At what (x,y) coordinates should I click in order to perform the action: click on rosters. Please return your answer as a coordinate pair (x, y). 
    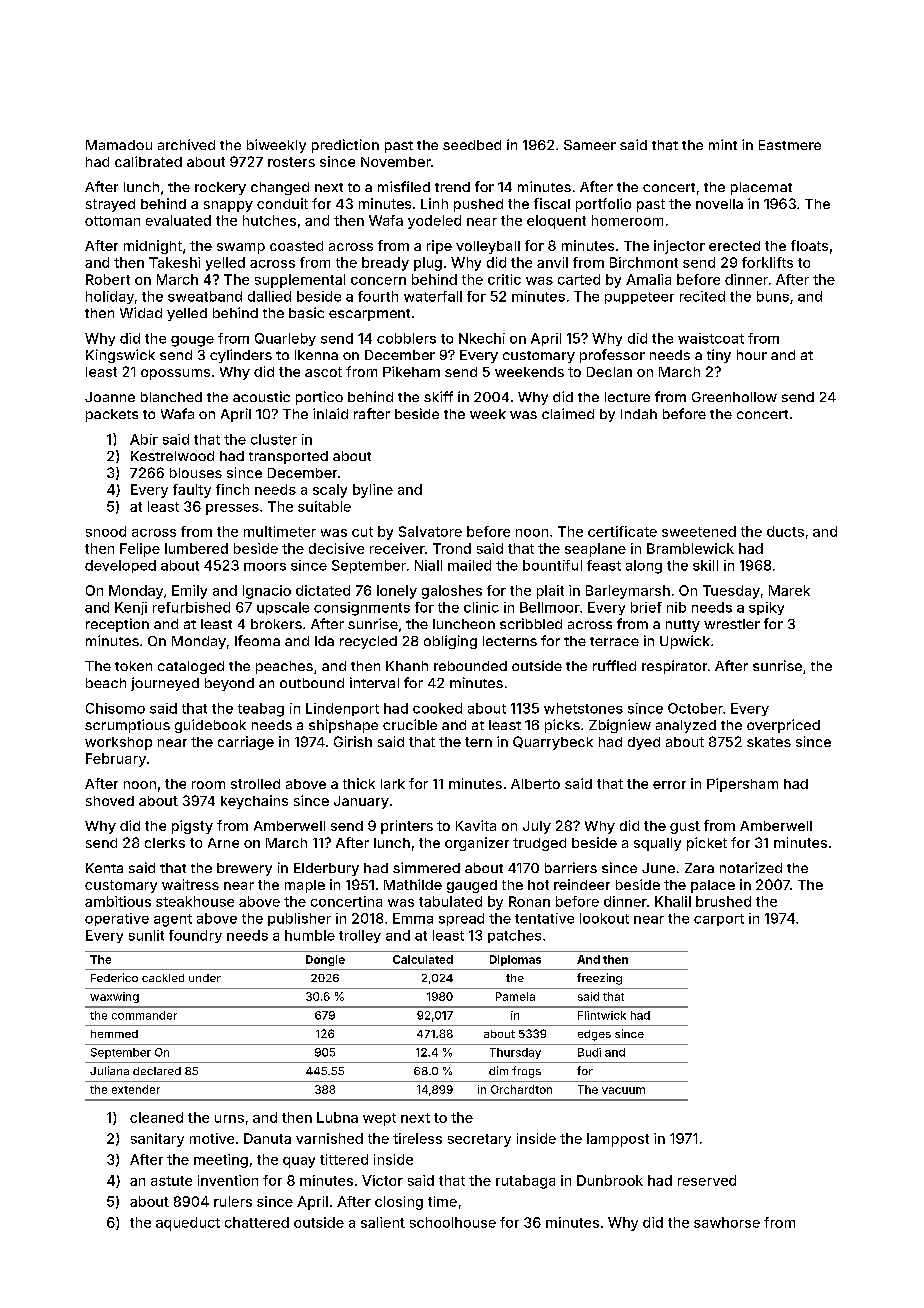
    Looking at the image, I should click on (291, 162).
